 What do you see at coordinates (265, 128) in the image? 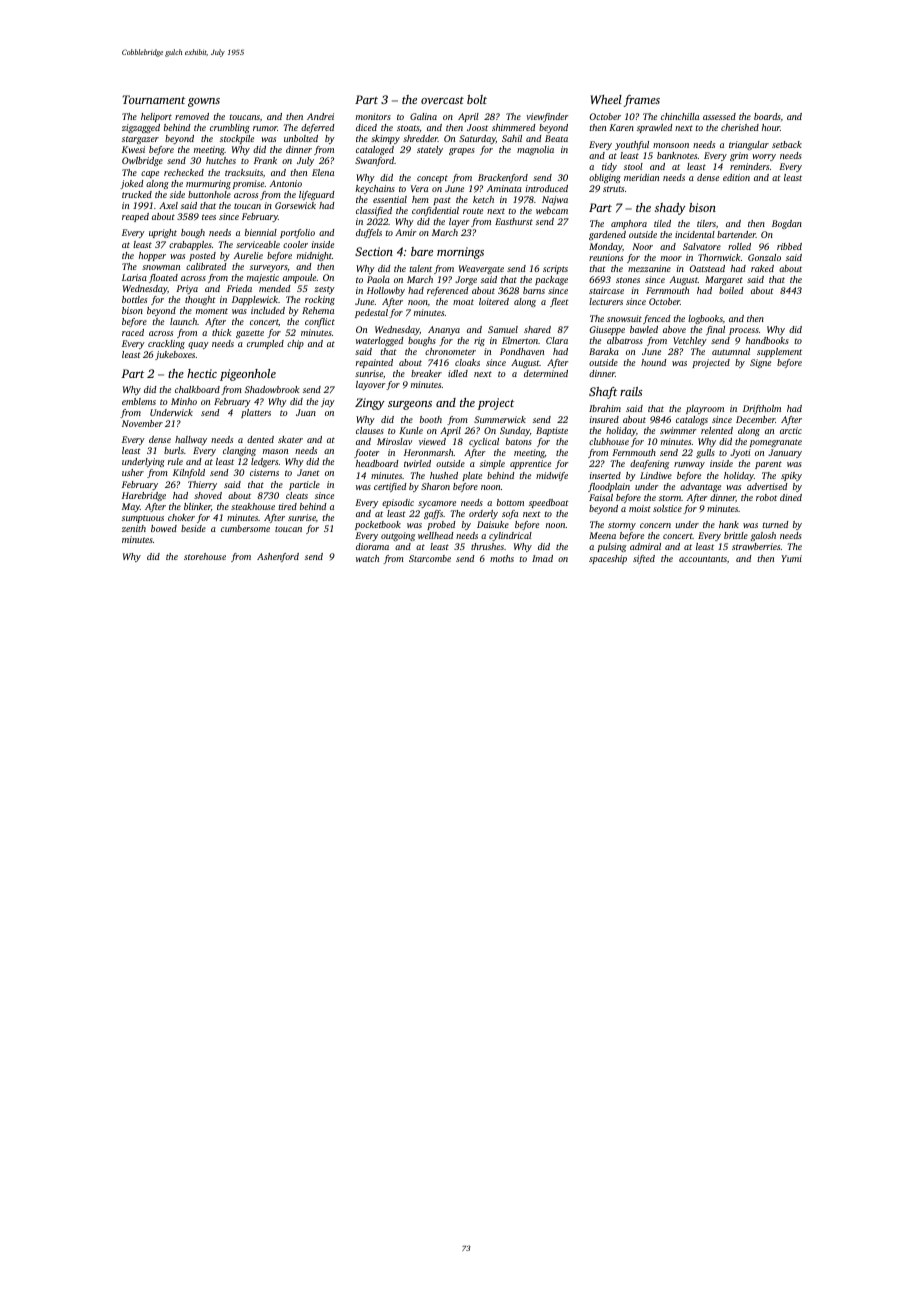
I see `rumor` at bounding box center [265, 128].
